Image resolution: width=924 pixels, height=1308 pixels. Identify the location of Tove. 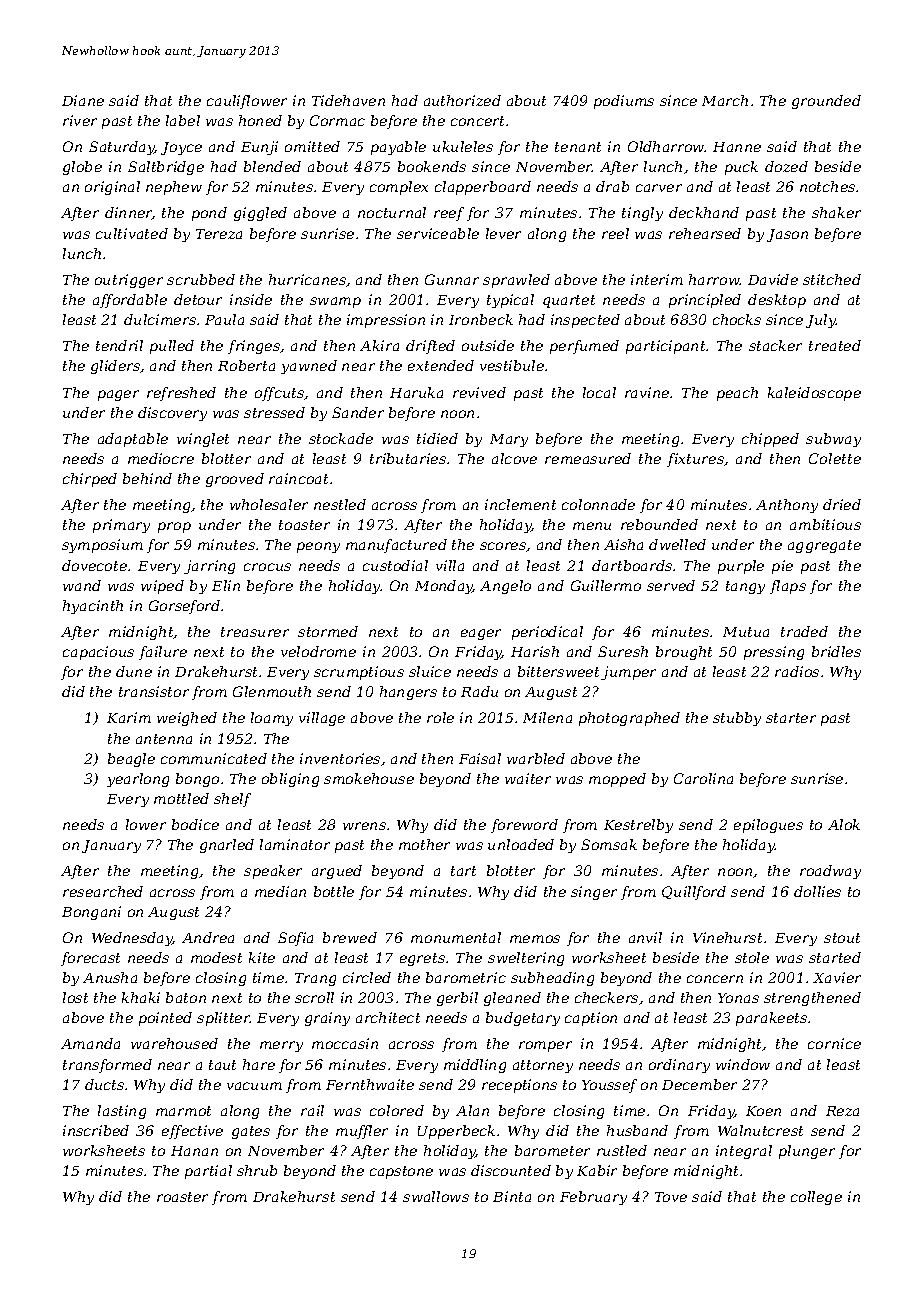
(671, 1197).
